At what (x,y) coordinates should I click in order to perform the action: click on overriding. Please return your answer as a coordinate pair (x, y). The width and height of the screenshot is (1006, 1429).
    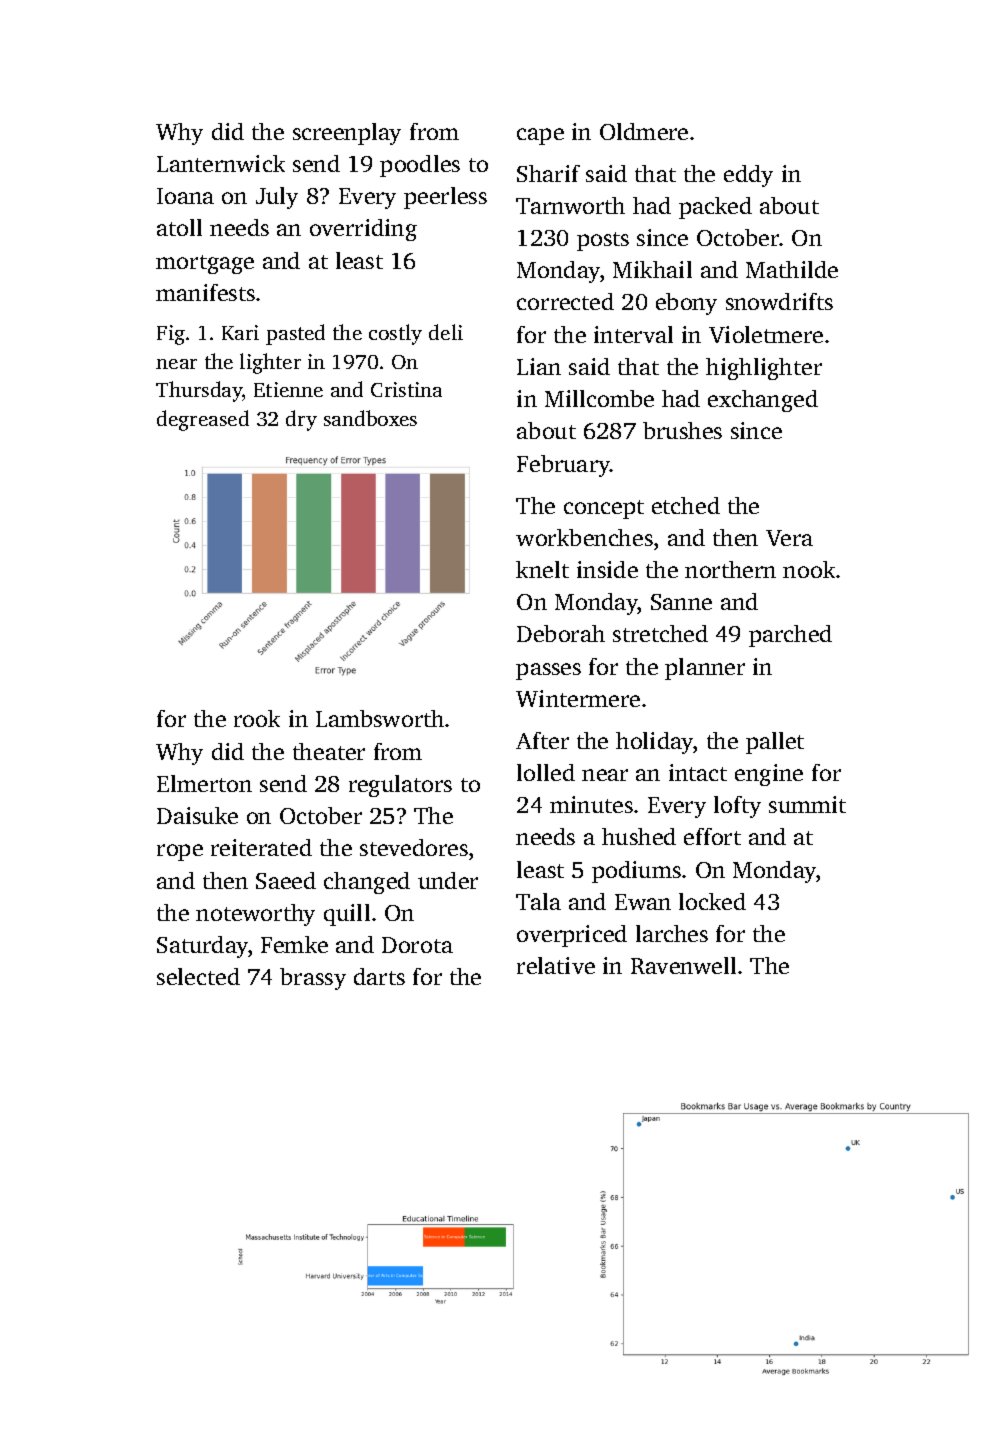
    Looking at the image, I should click on (363, 230).
